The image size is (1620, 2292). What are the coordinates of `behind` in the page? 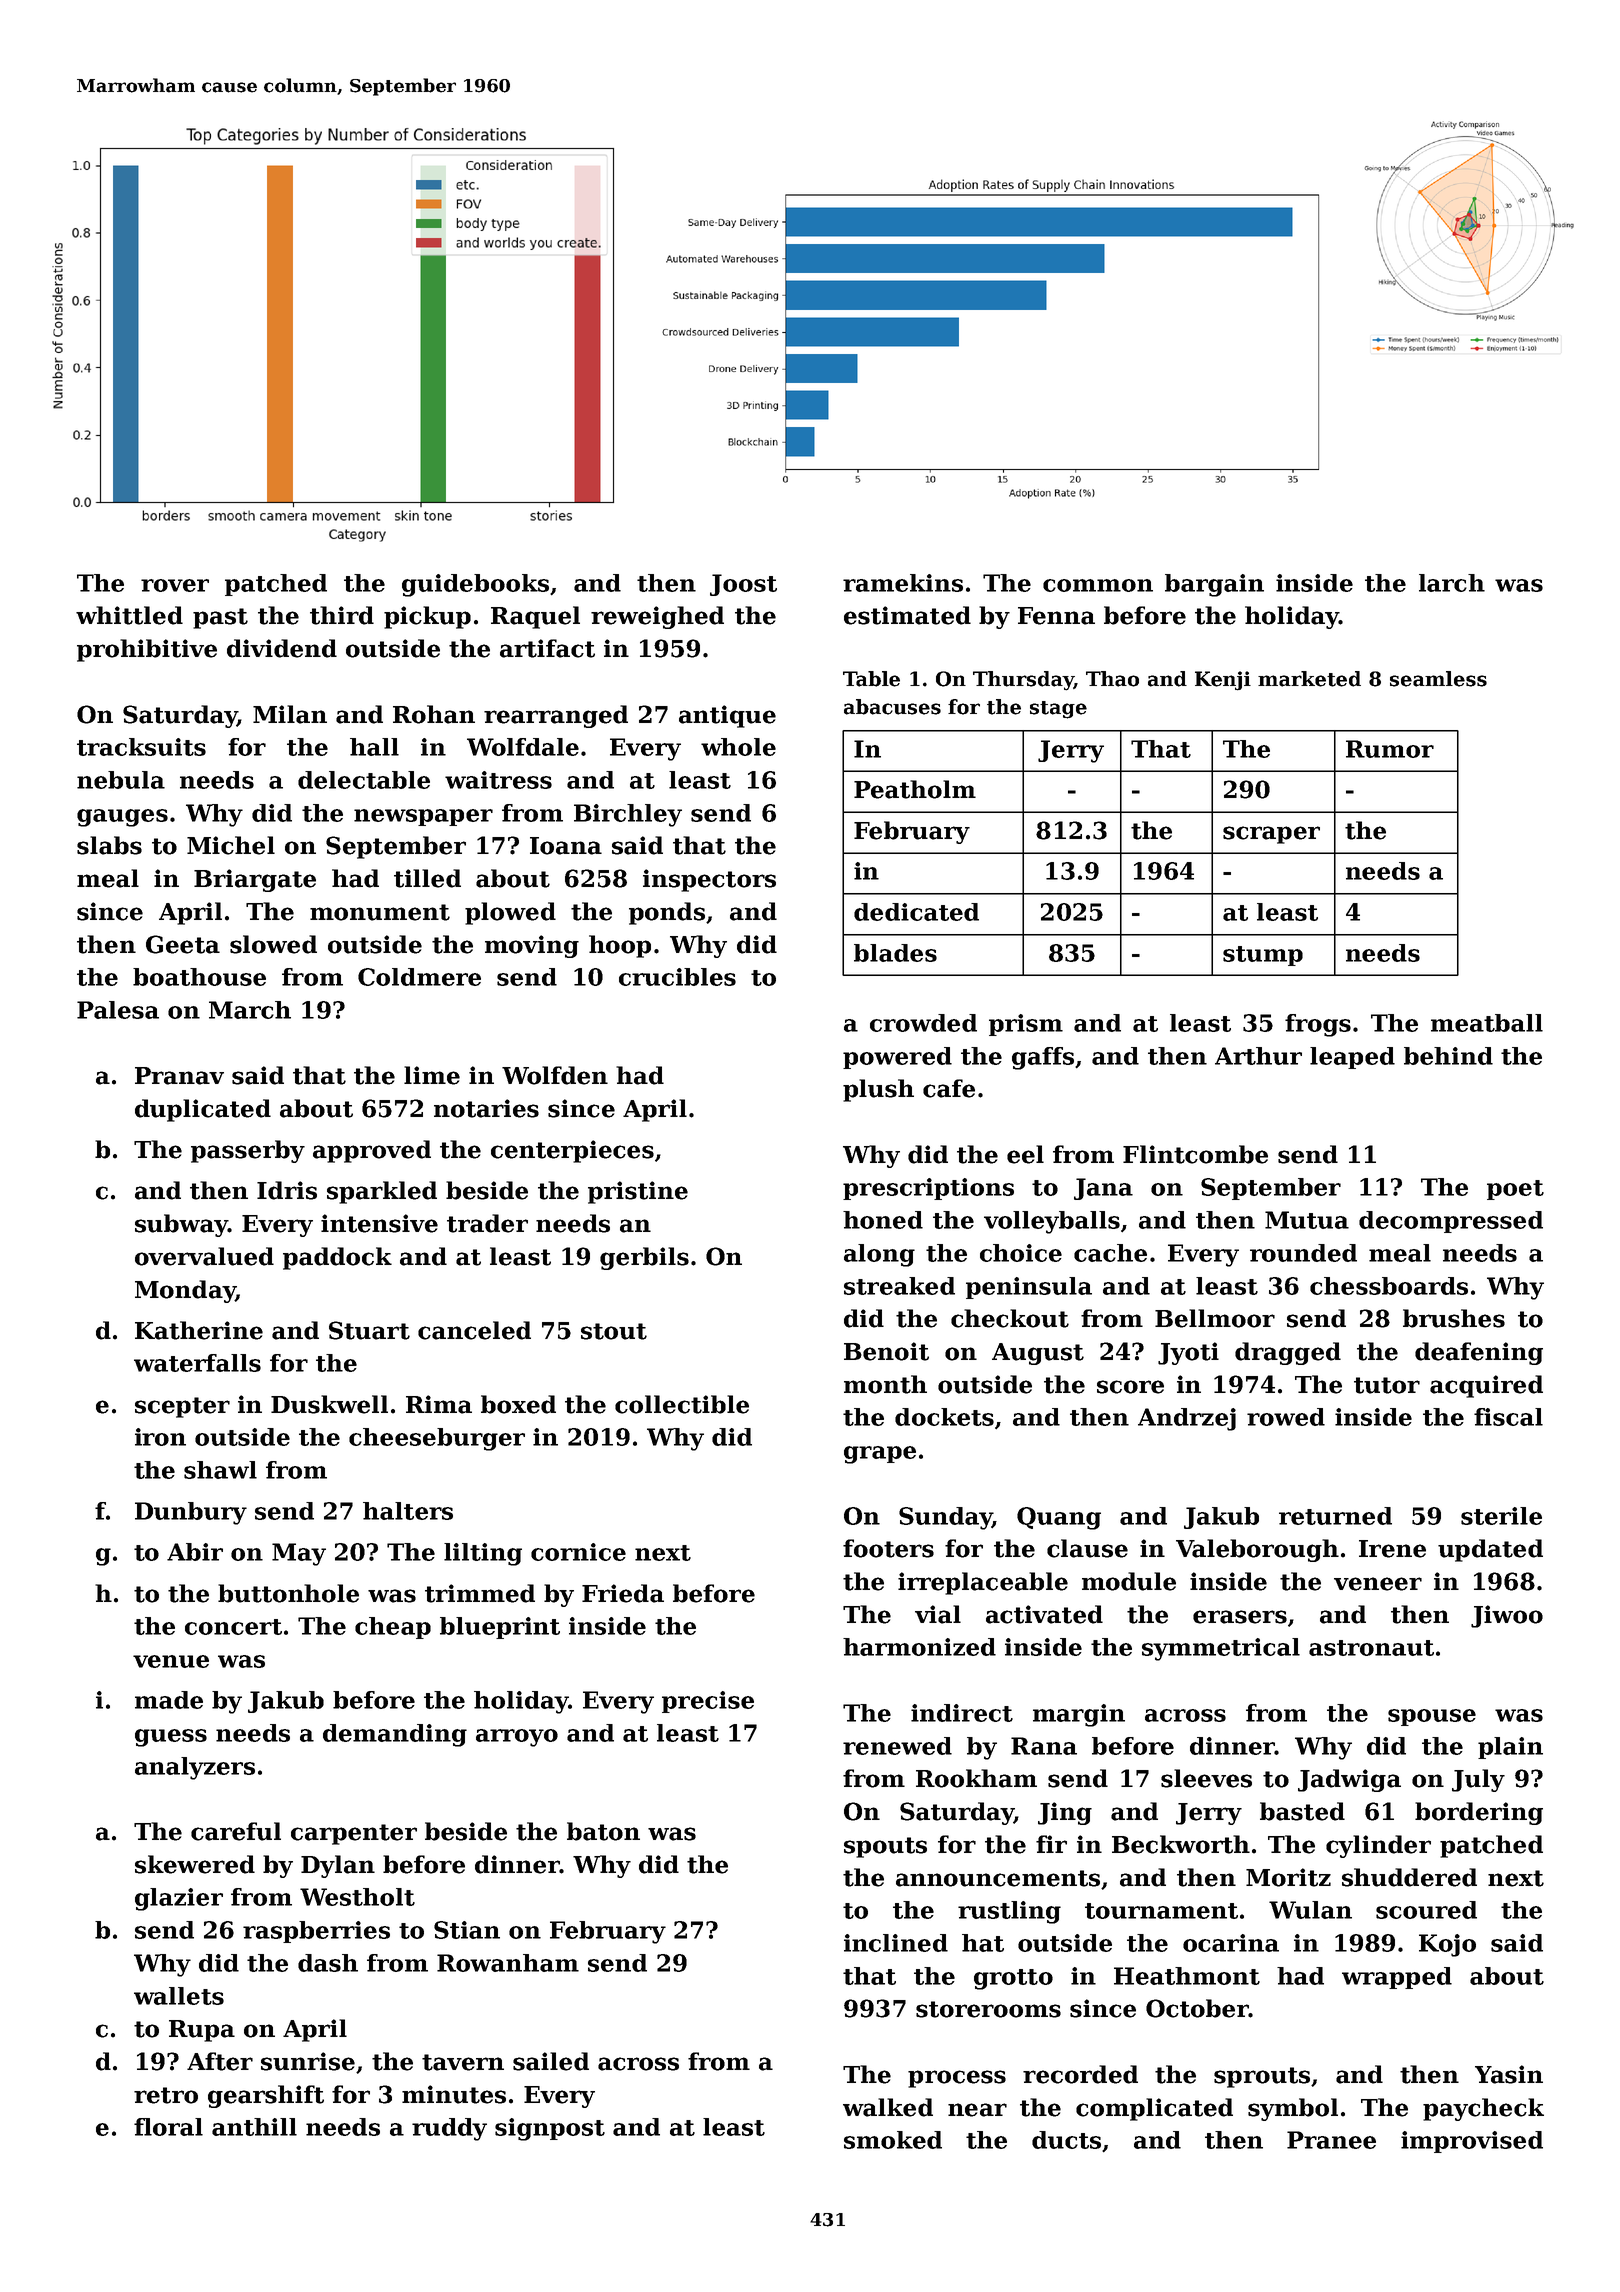 It's located at (1448, 1056).
